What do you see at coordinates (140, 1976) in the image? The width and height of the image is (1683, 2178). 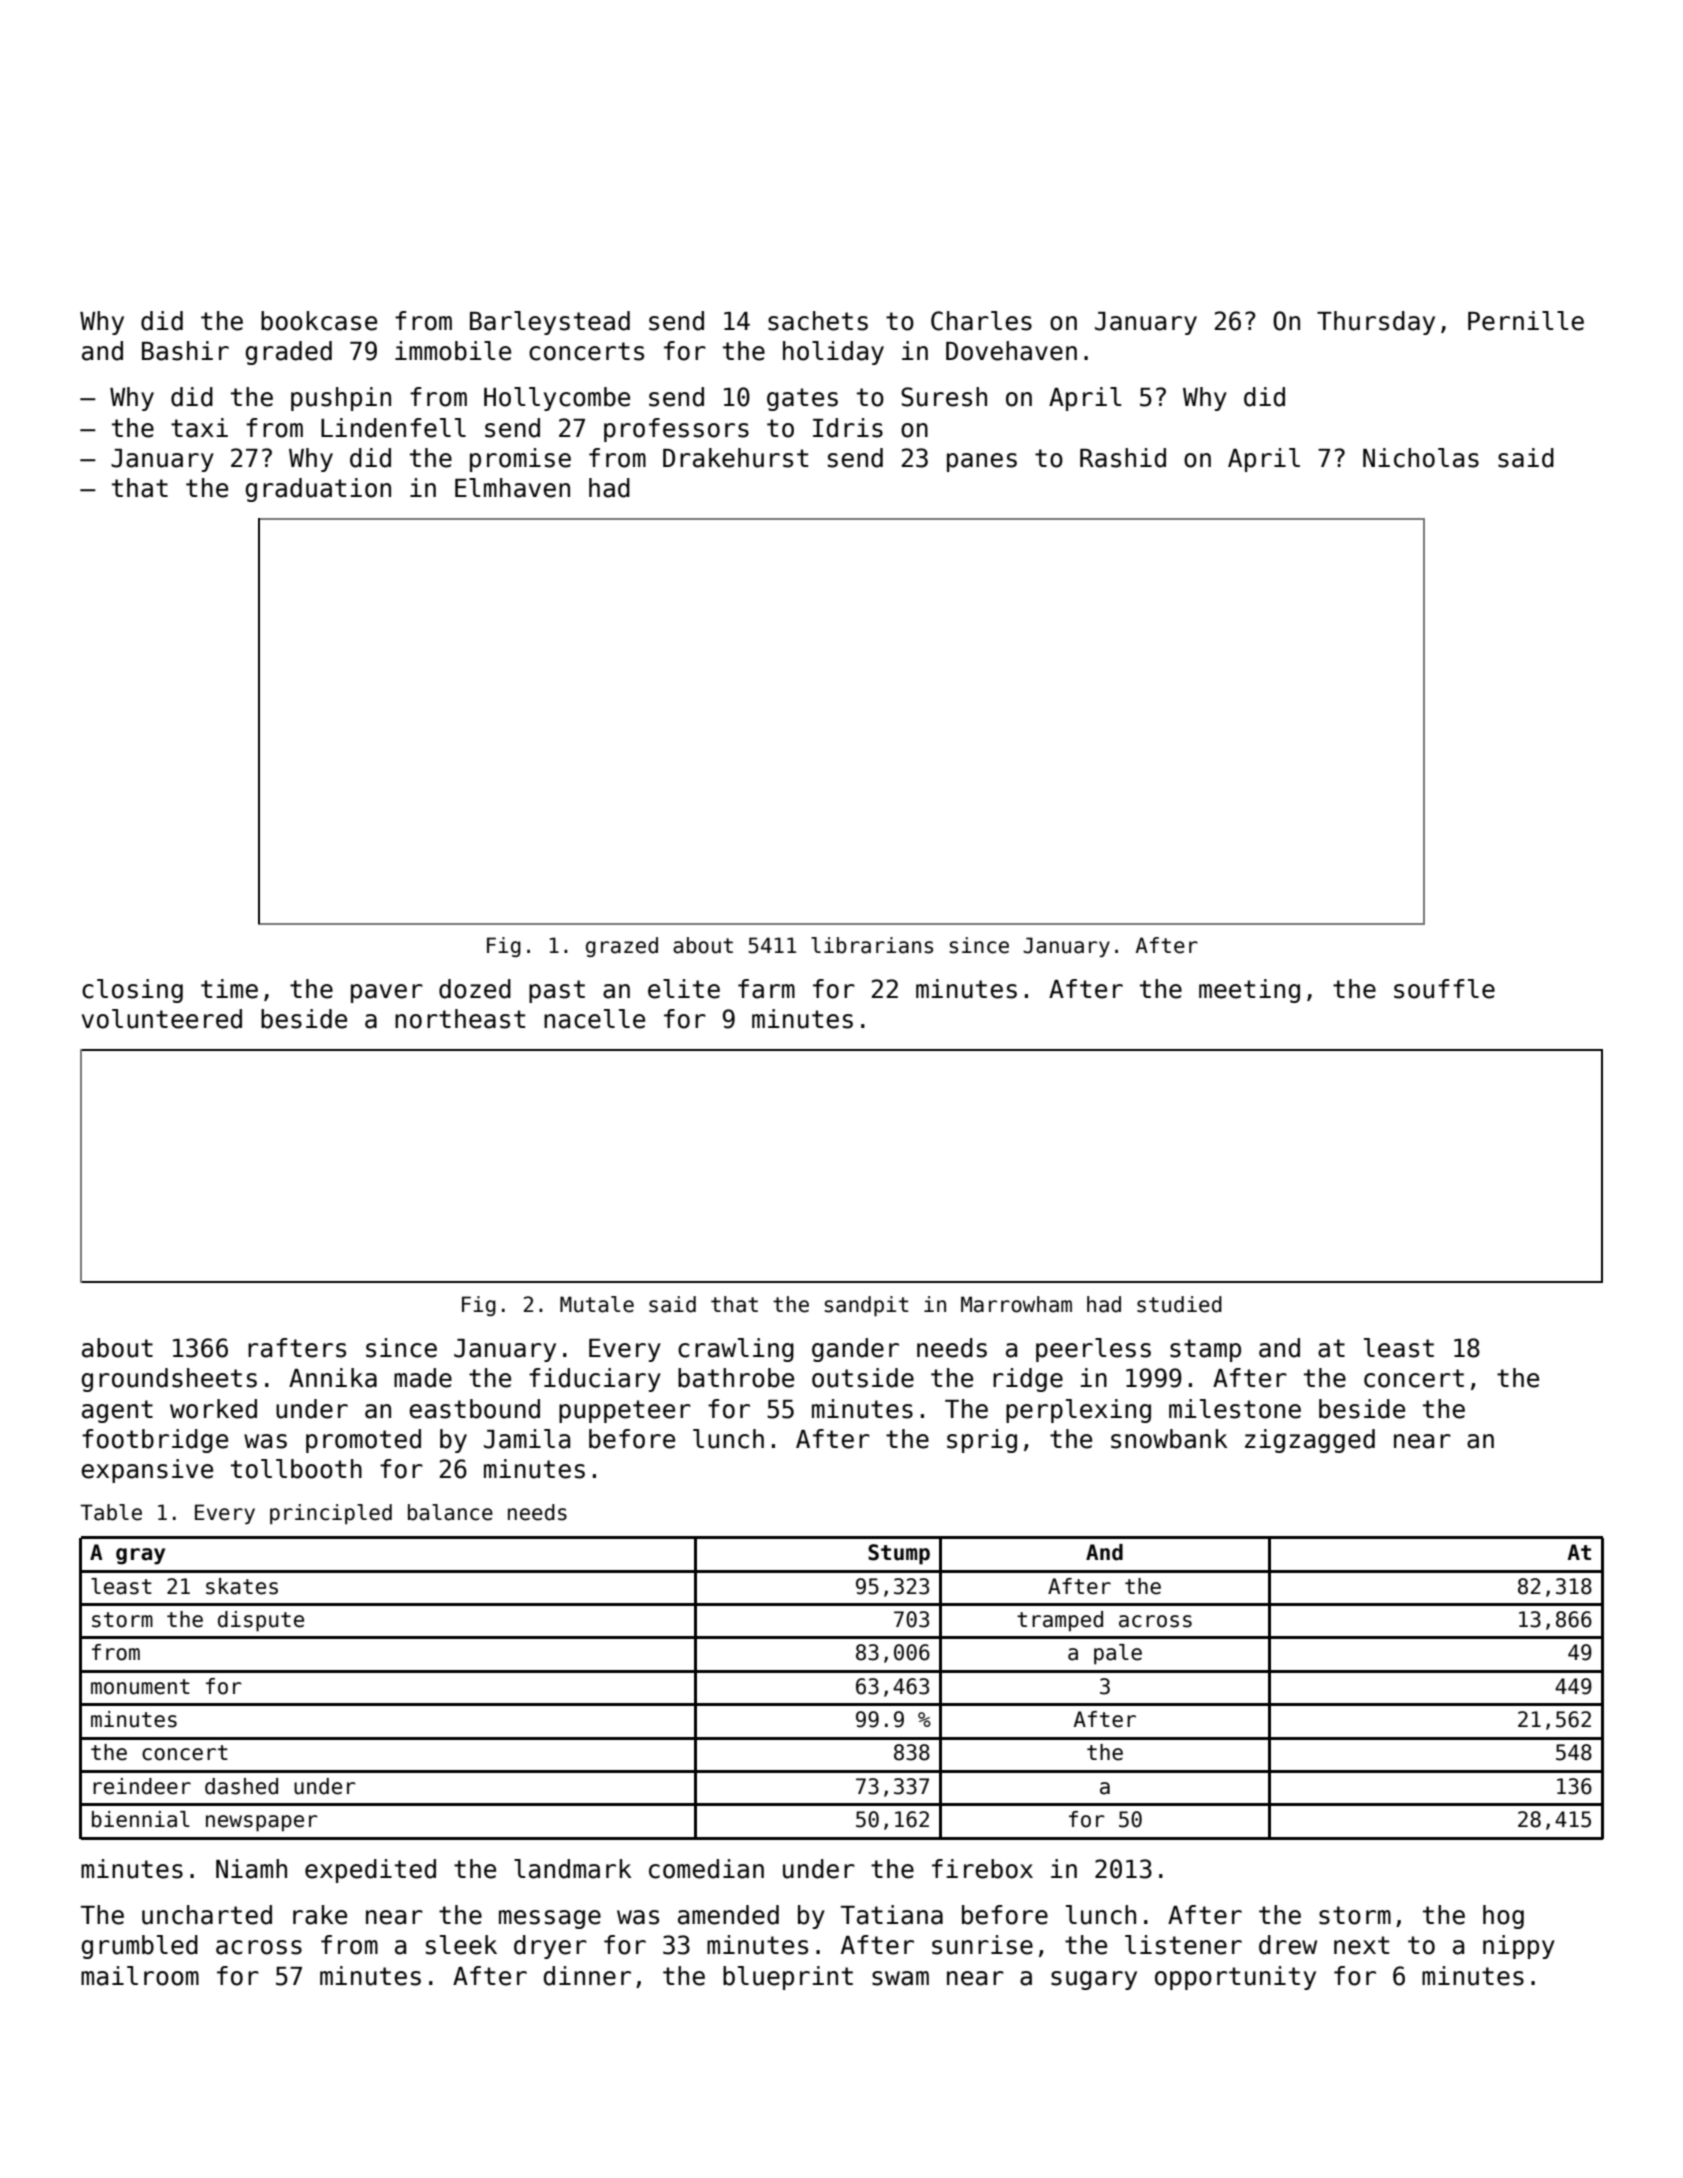 I see `mailroom` at bounding box center [140, 1976].
